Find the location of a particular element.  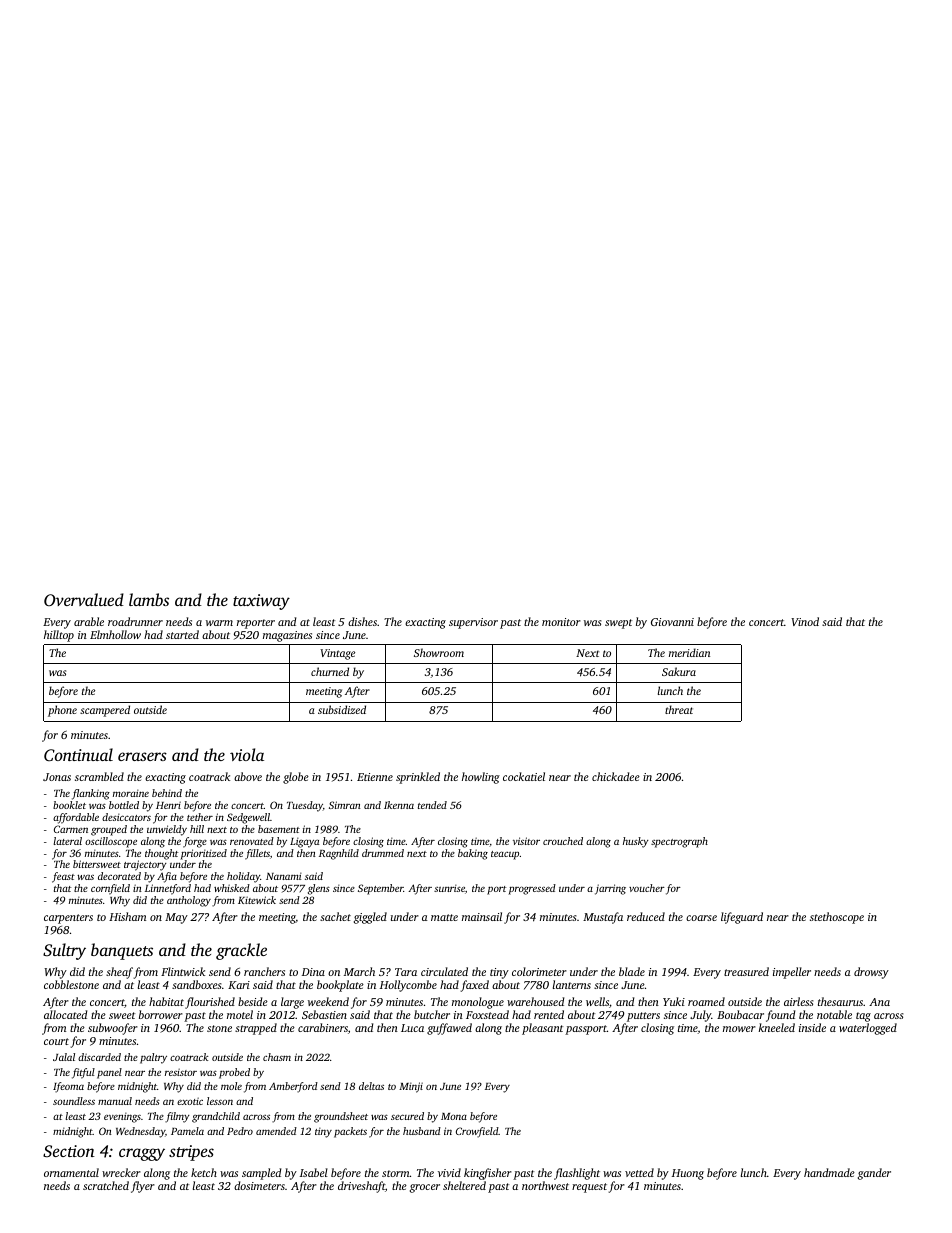

subsidized is located at coordinates (342, 709).
